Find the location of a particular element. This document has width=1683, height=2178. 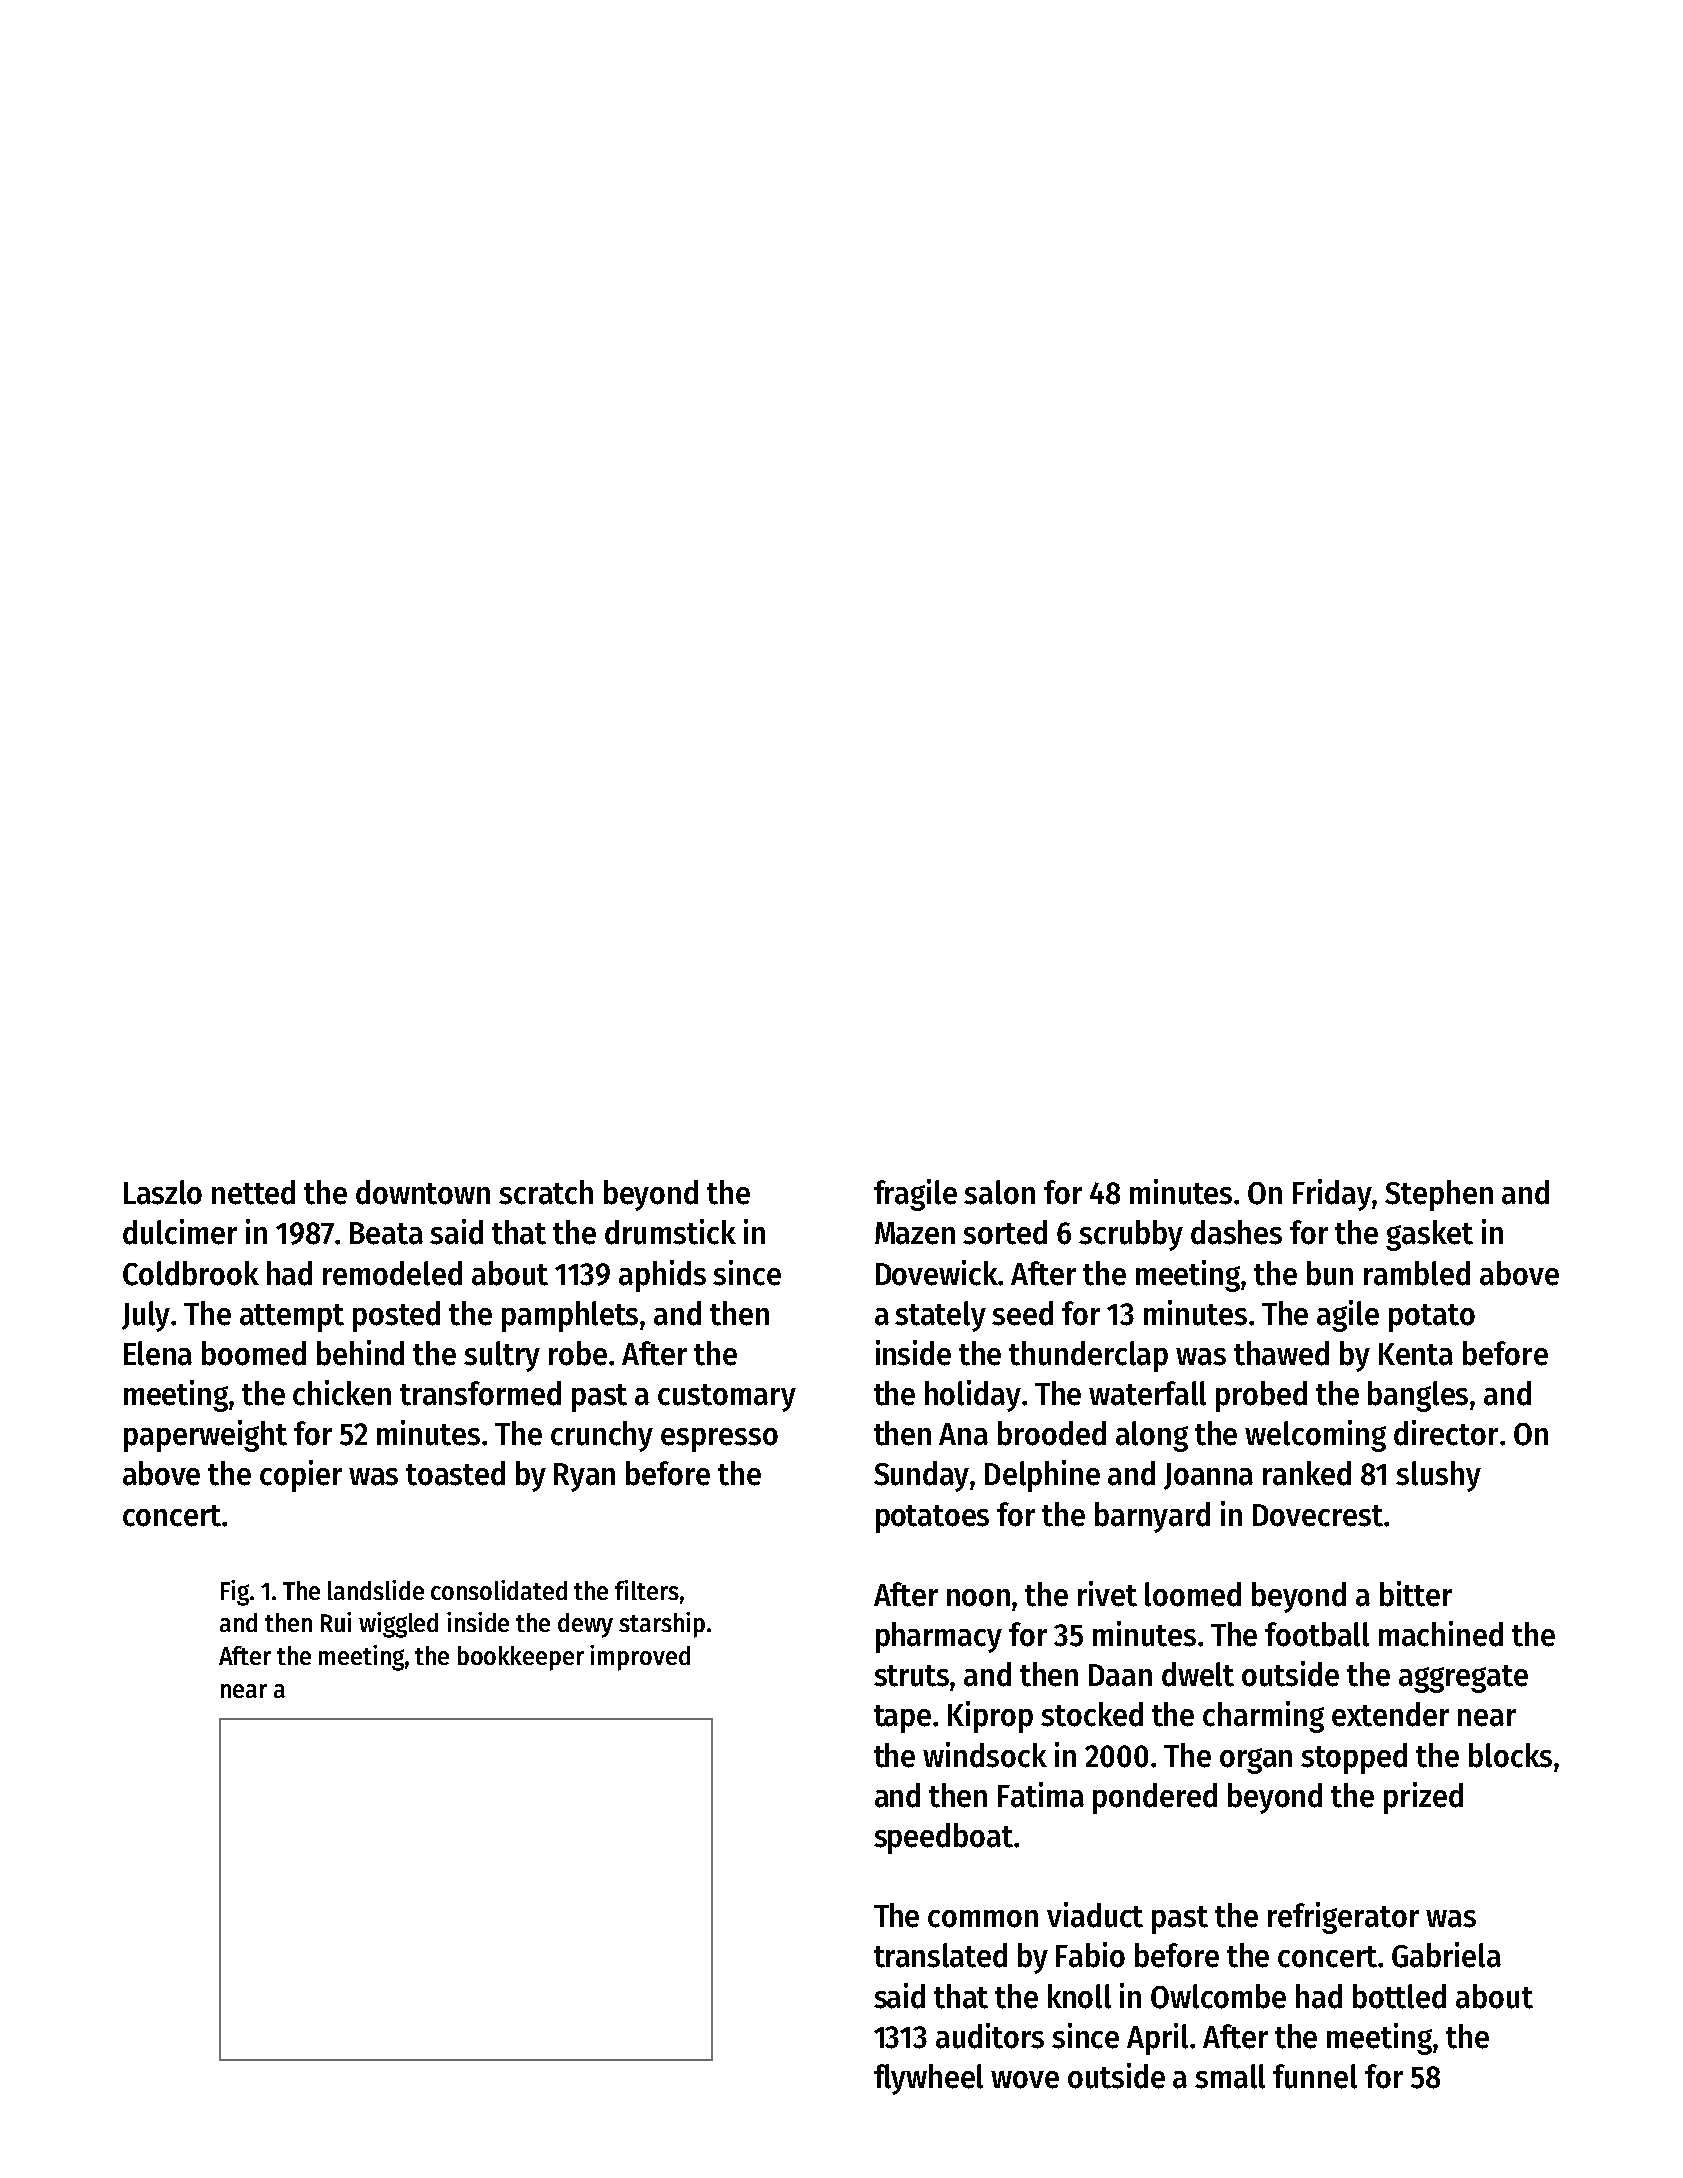

speedboat is located at coordinates (943, 1838).
